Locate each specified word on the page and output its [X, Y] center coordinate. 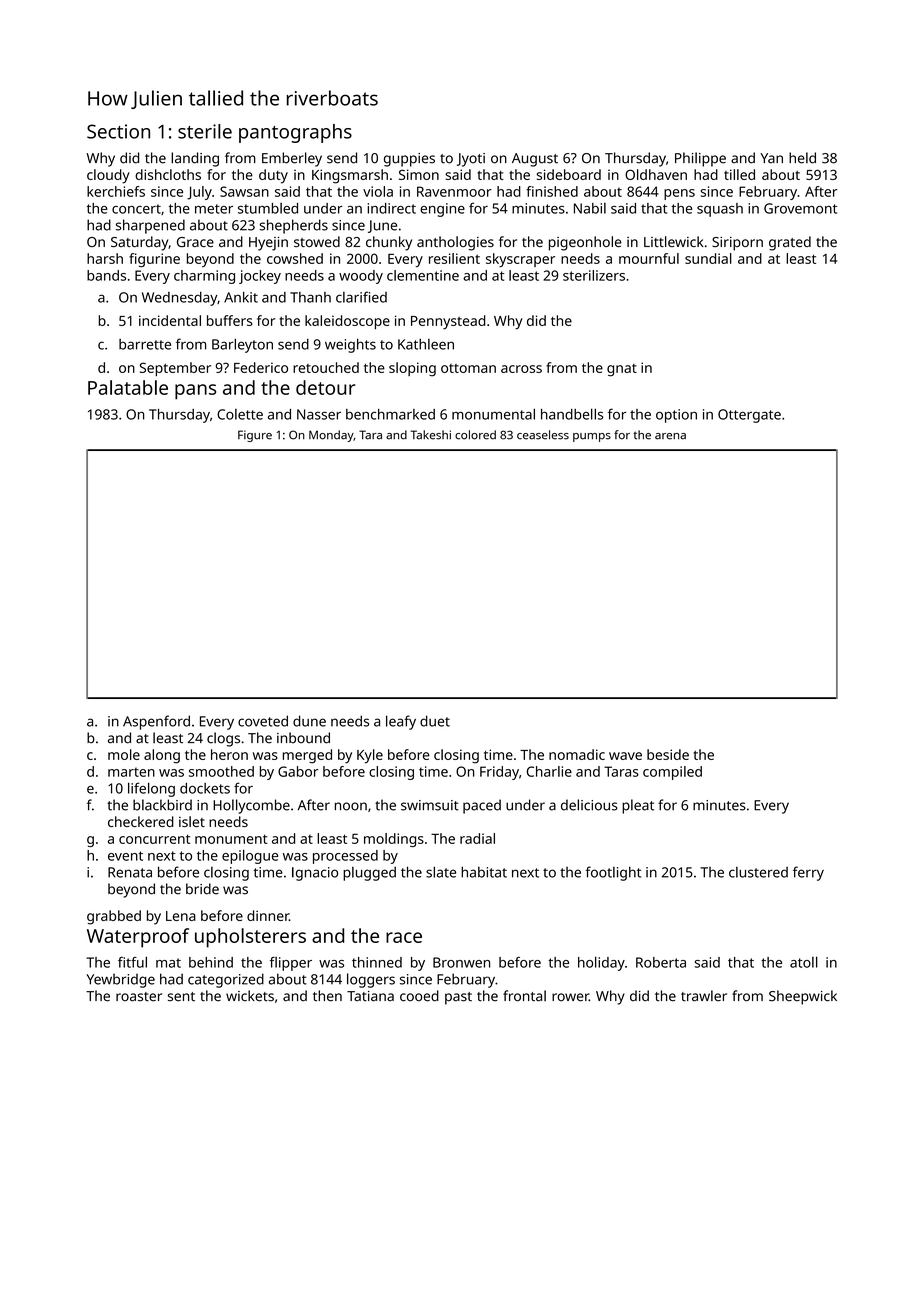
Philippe [700, 159]
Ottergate [749, 416]
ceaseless [543, 435]
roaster [139, 997]
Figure [255, 436]
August [535, 160]
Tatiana [370, 996]
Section [118, 131]
